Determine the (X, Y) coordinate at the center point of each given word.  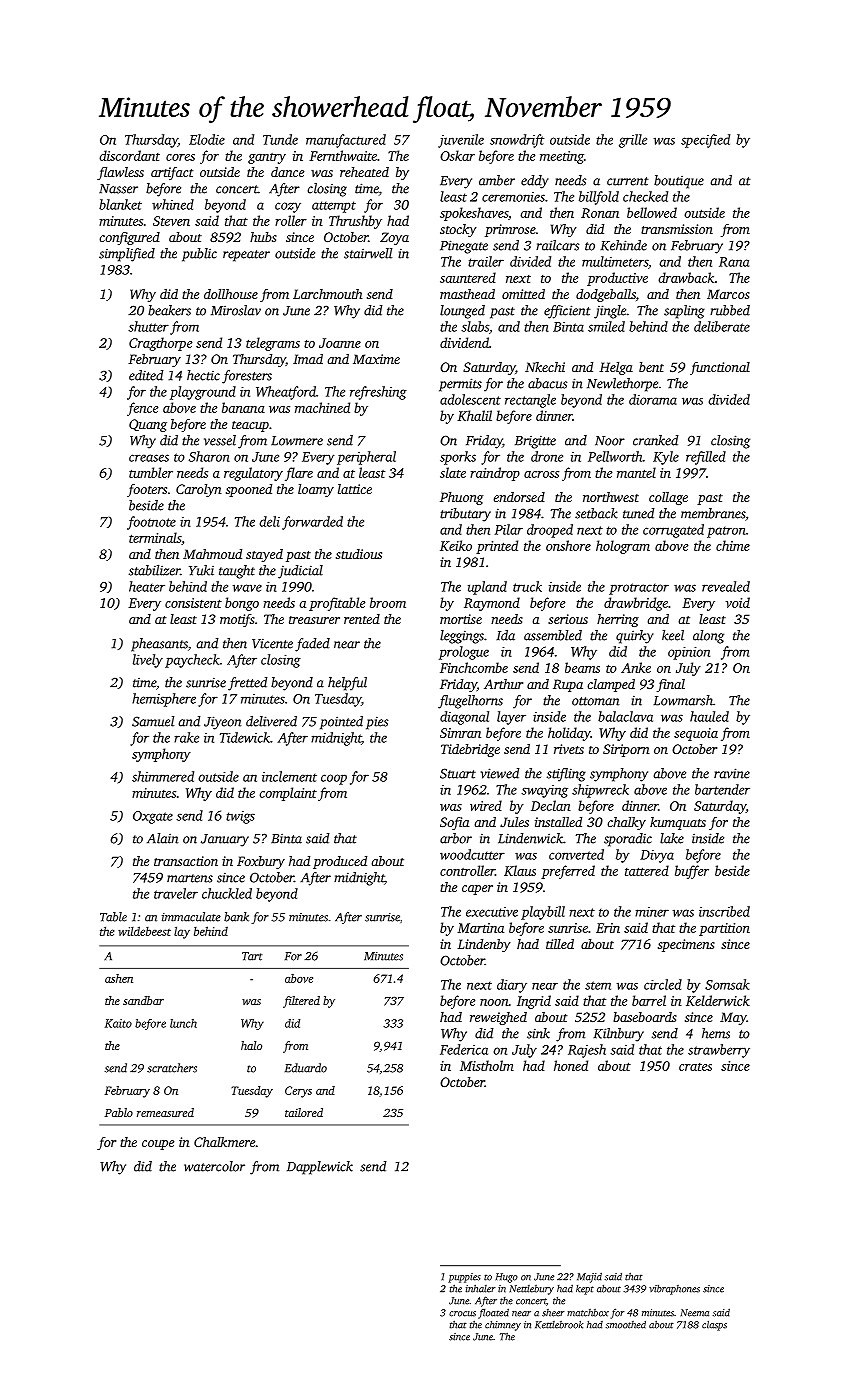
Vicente (272, 643)
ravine (732, 773)
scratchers (172, 1068)
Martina (480, 928)
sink (538, 1033)
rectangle (530, 401)
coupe (158, 1145)
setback (596, 513)
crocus (462, 1314)
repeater (246, 256)
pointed (341, 723)
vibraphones (674, 1289)
